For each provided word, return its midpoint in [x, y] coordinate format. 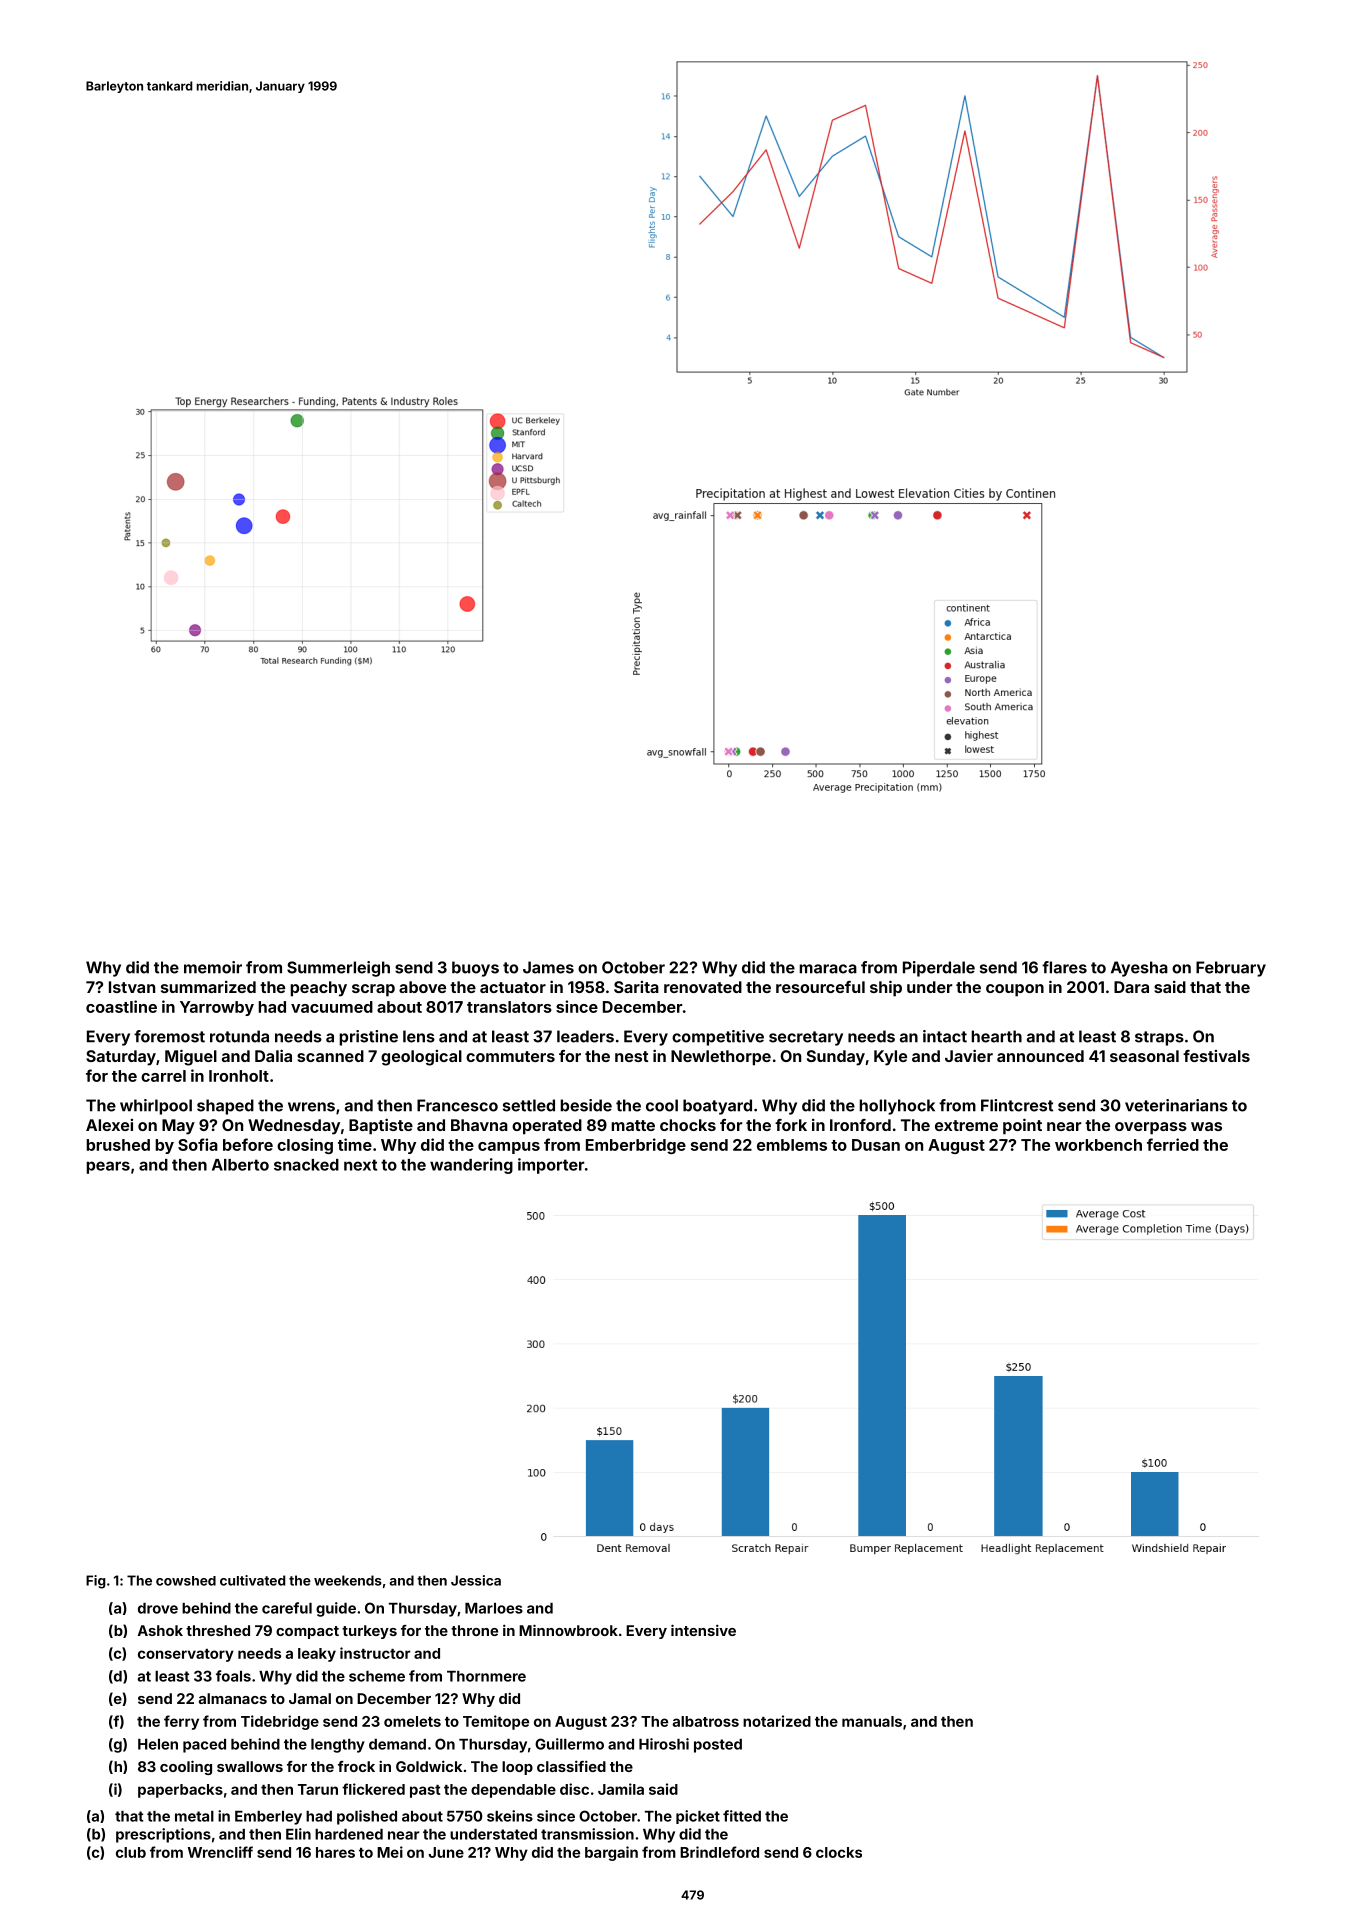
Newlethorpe [721, 1058]
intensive [703, 1630]
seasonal [1144, 1056]
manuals [872, 1721]
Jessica [476, 1580]
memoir [213, 967]
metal [194, 1816]
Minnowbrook [568, 1630]
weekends [348, 1580]
